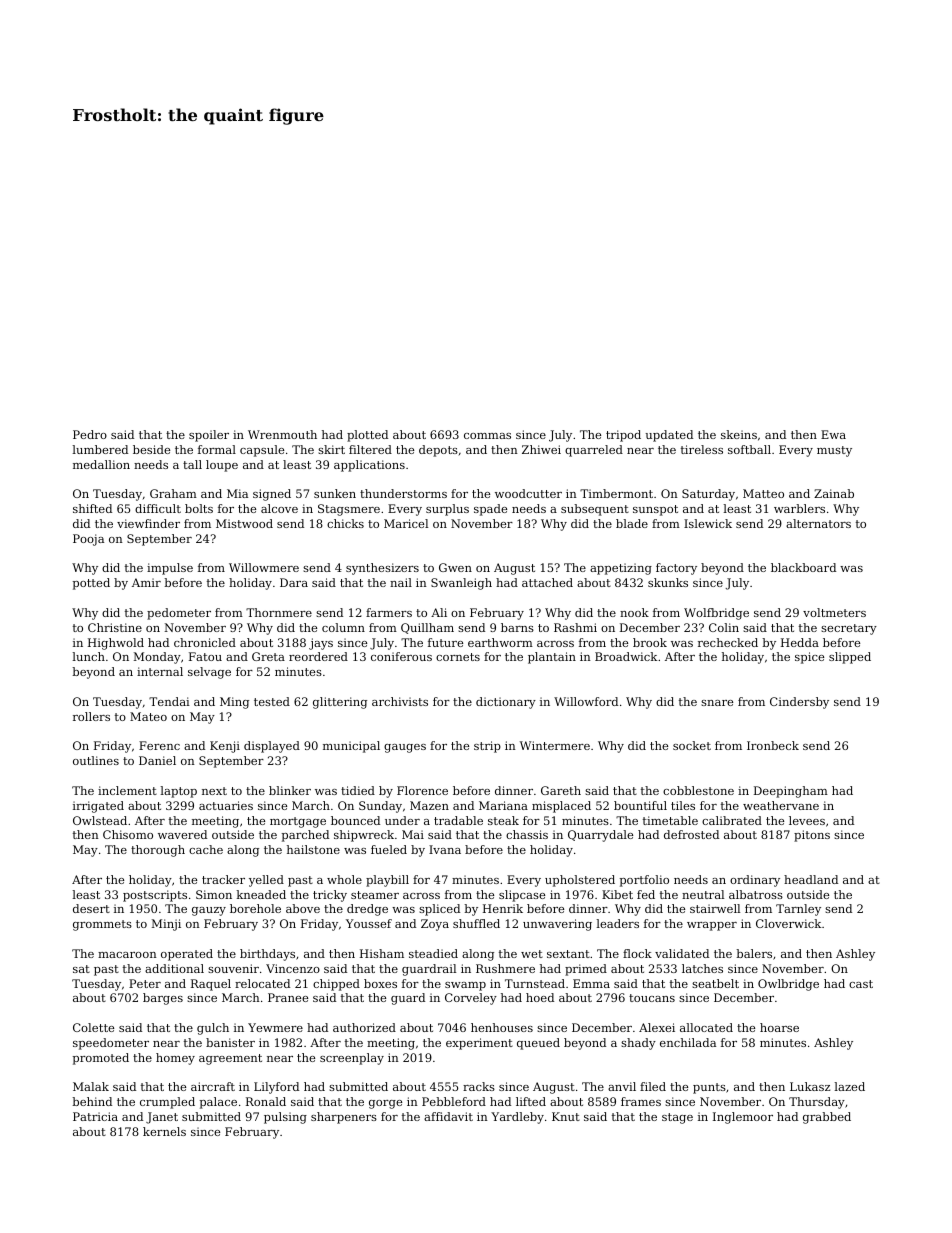 This screenshot has height=1233, width=952. What do you see at coordinates (708, 495) in the screenshot?
I see `Saturday` at bounding box center [708, 495].
